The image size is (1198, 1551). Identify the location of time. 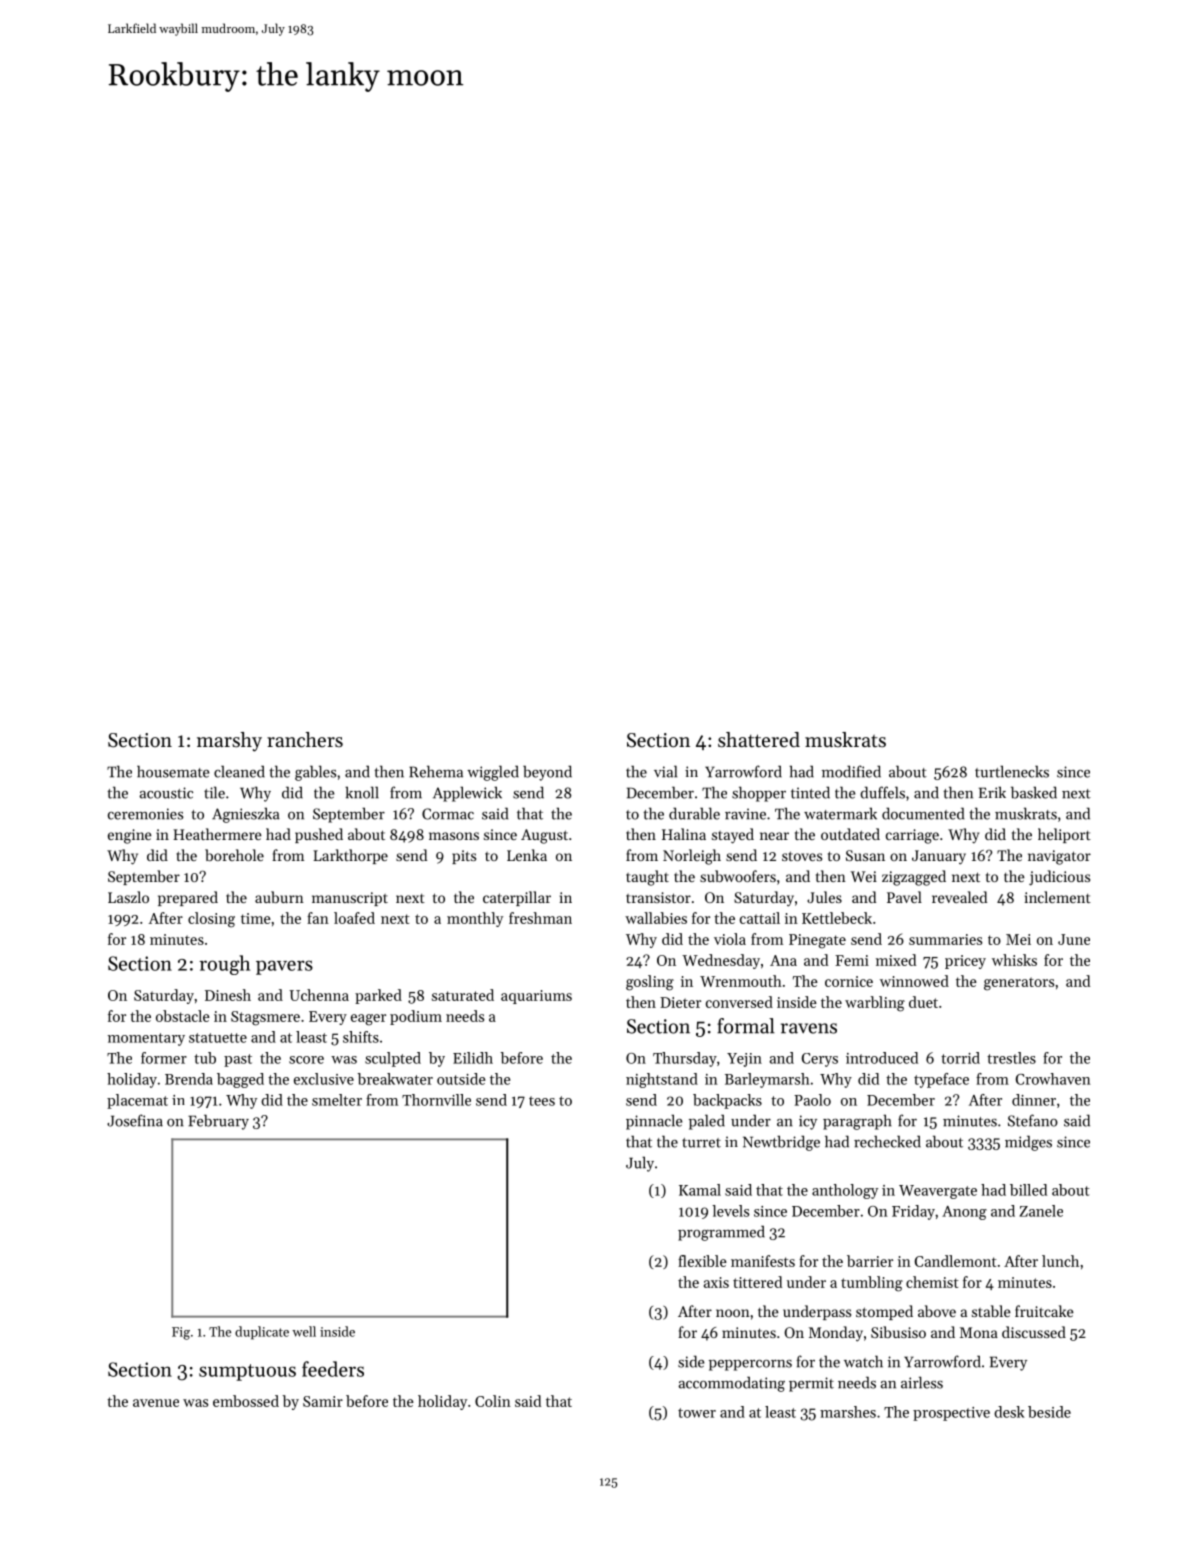
(256, 918).
